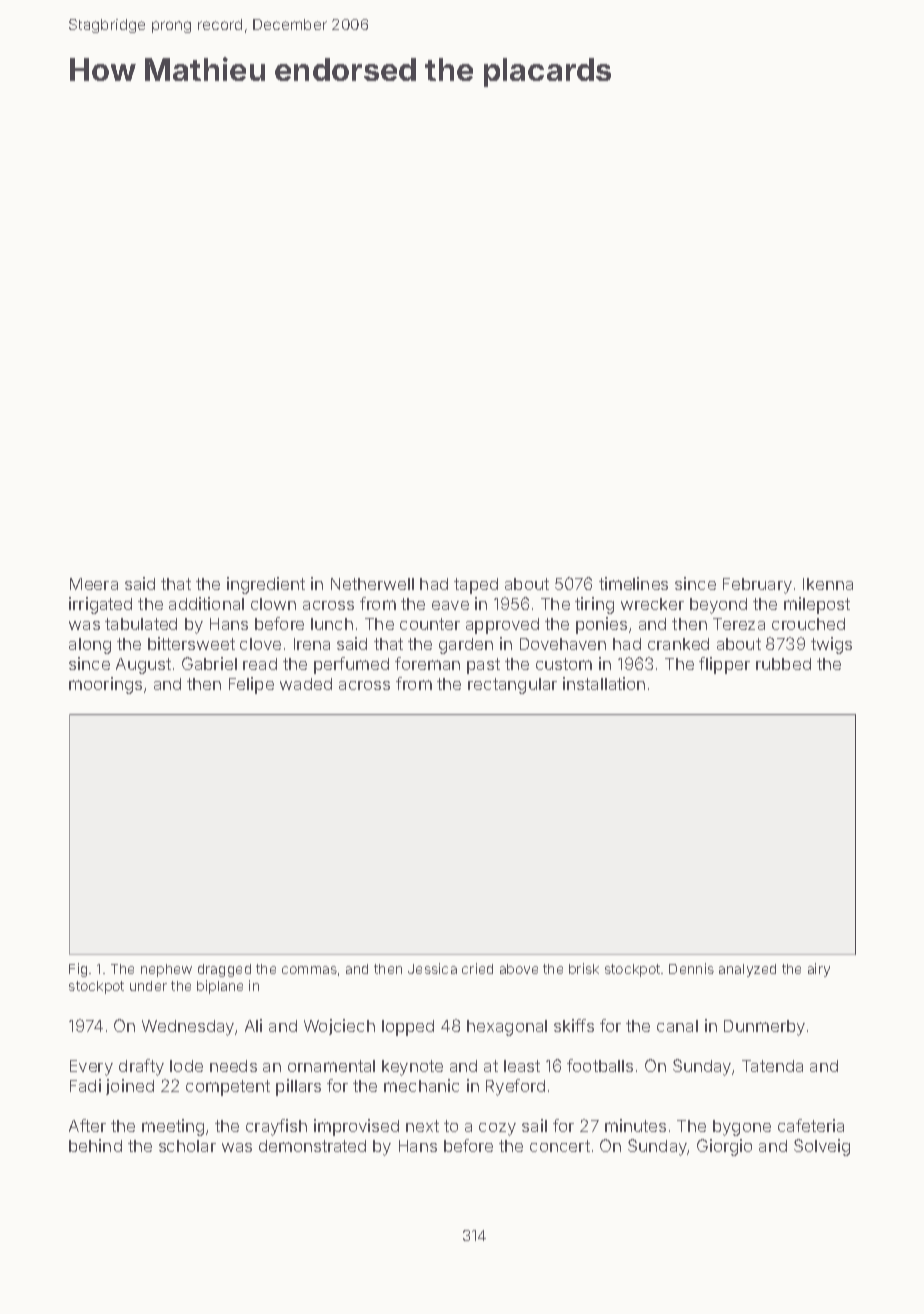 The width and height of the screenshot is (924, 1314). Describe the element at coordinates (560, 1146) in the screenshot. I see `concert` at that location.
